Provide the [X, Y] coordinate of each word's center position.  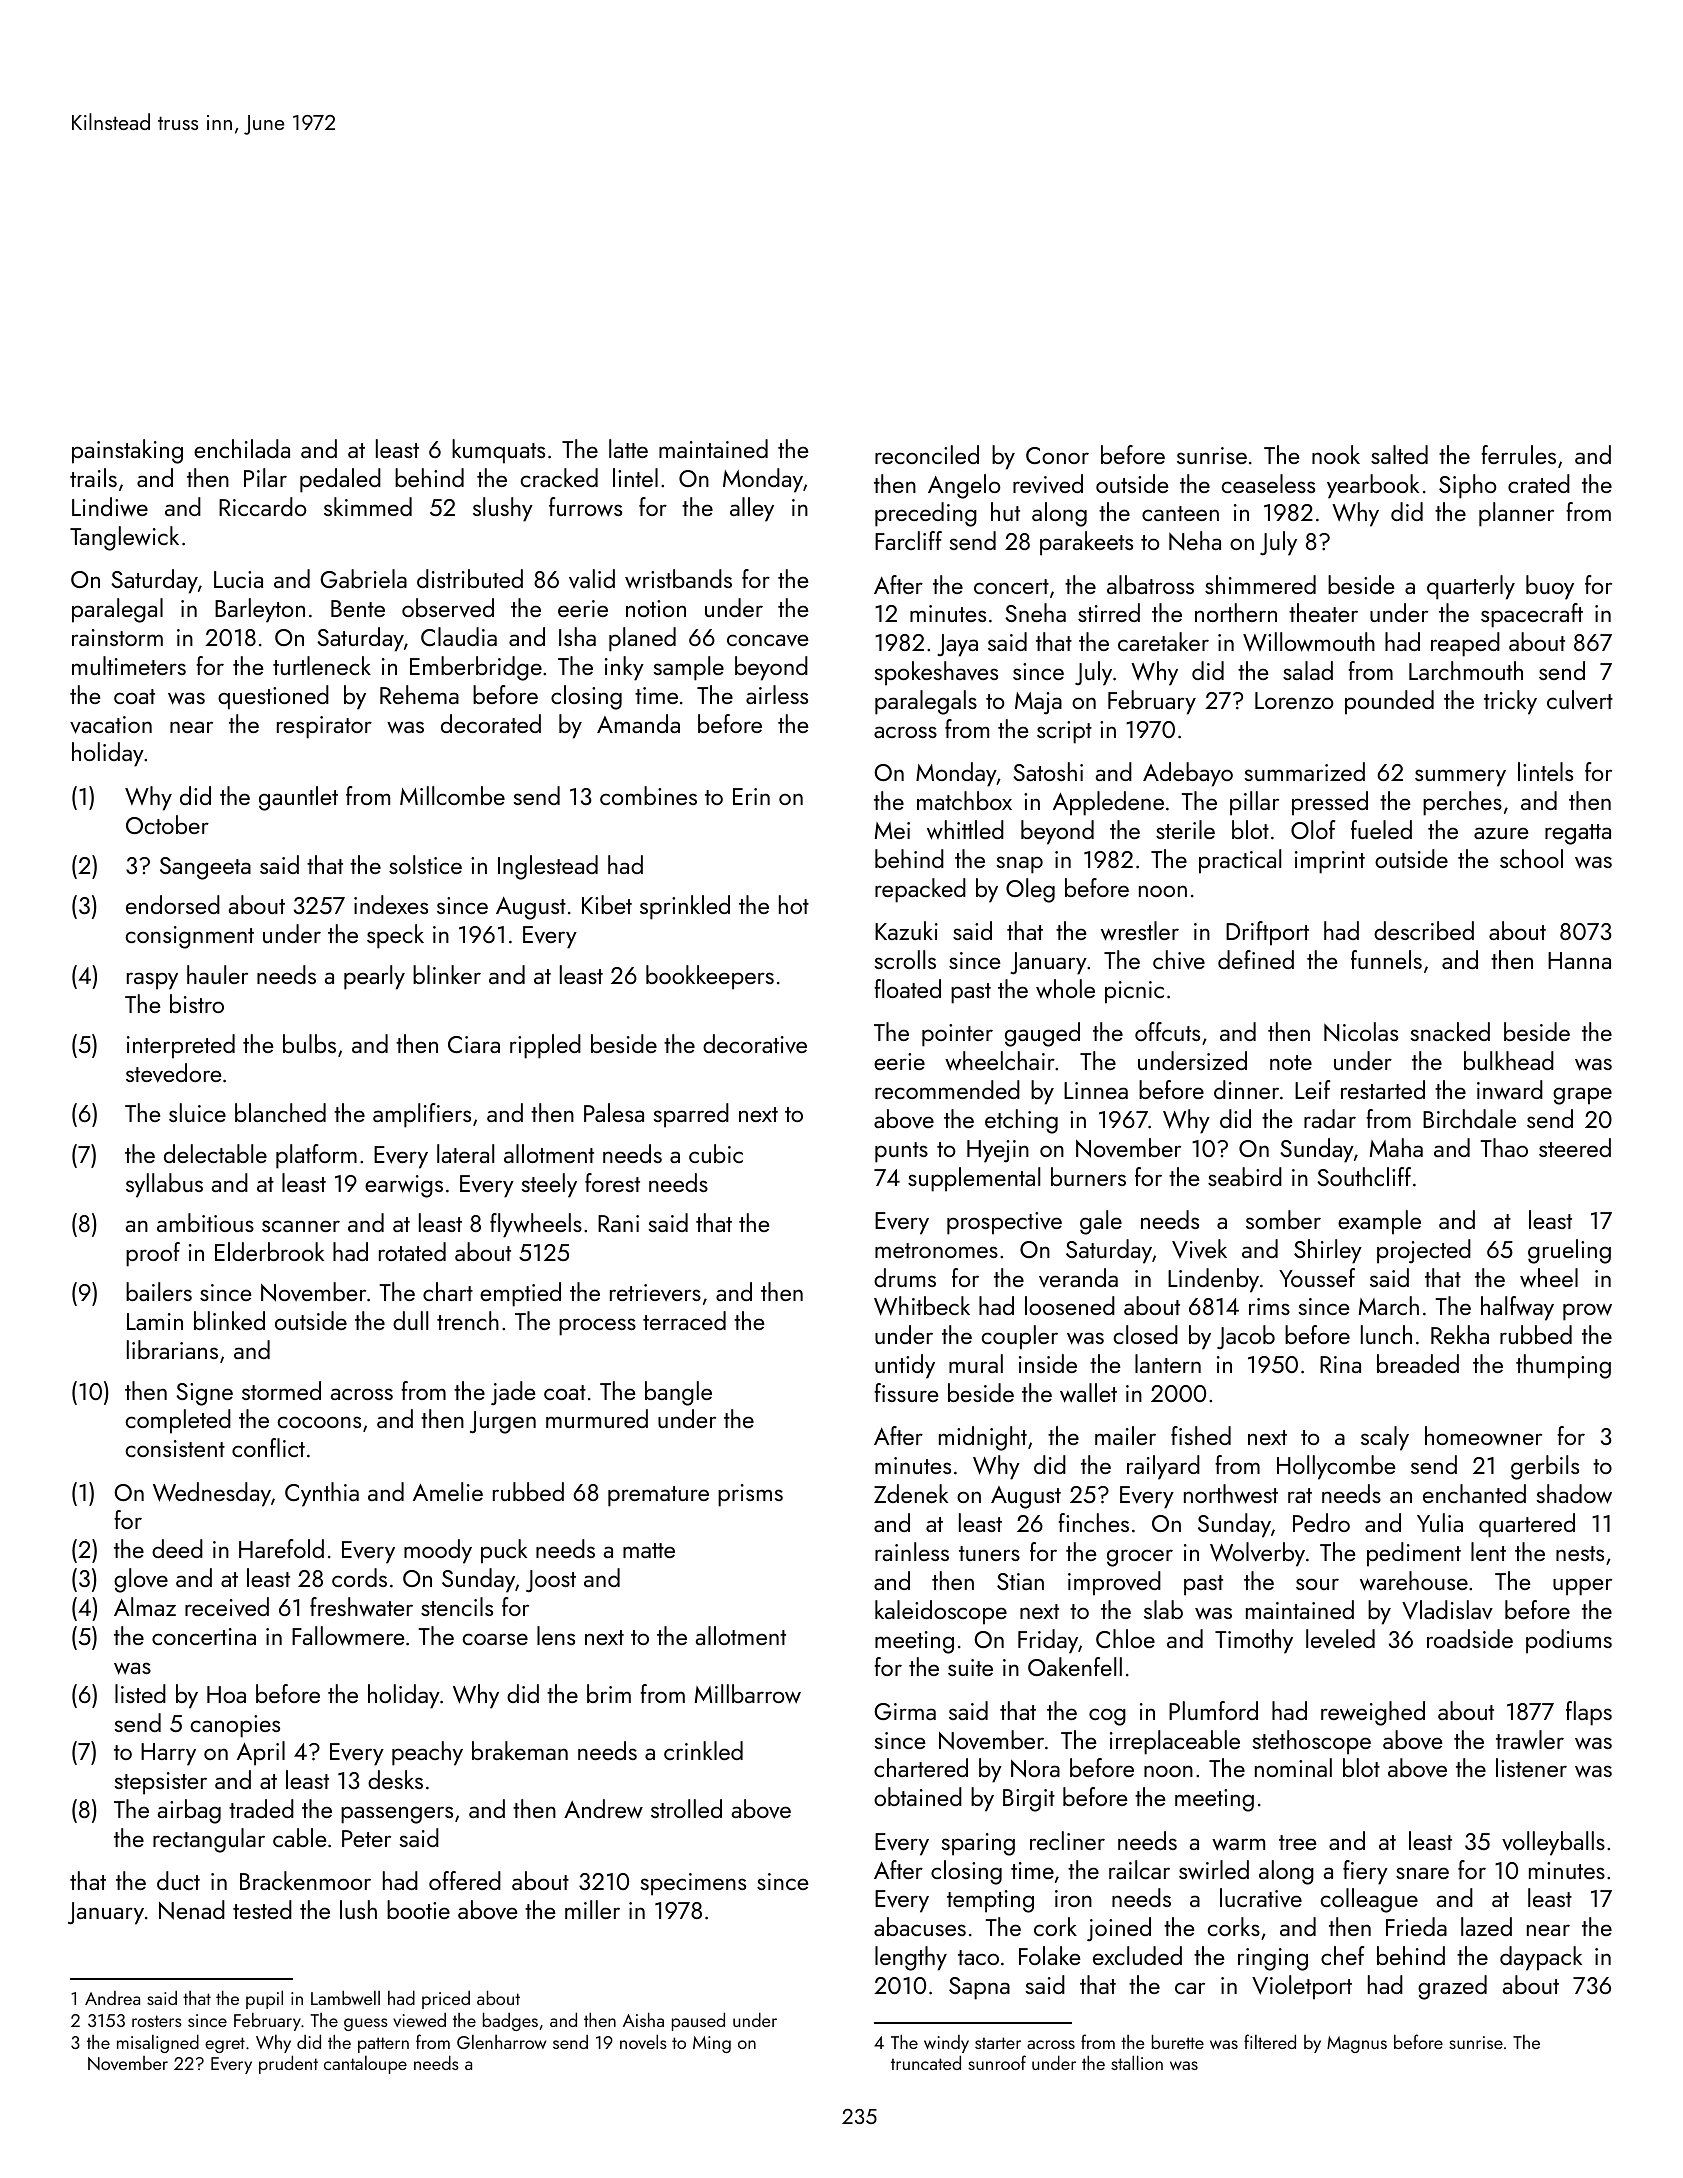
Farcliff [908, 540]
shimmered [1260, 584]
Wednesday [212, 1494]
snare [1422, 1873]
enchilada [242, 448]
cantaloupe [365, 2065]
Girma [905, 1711]
